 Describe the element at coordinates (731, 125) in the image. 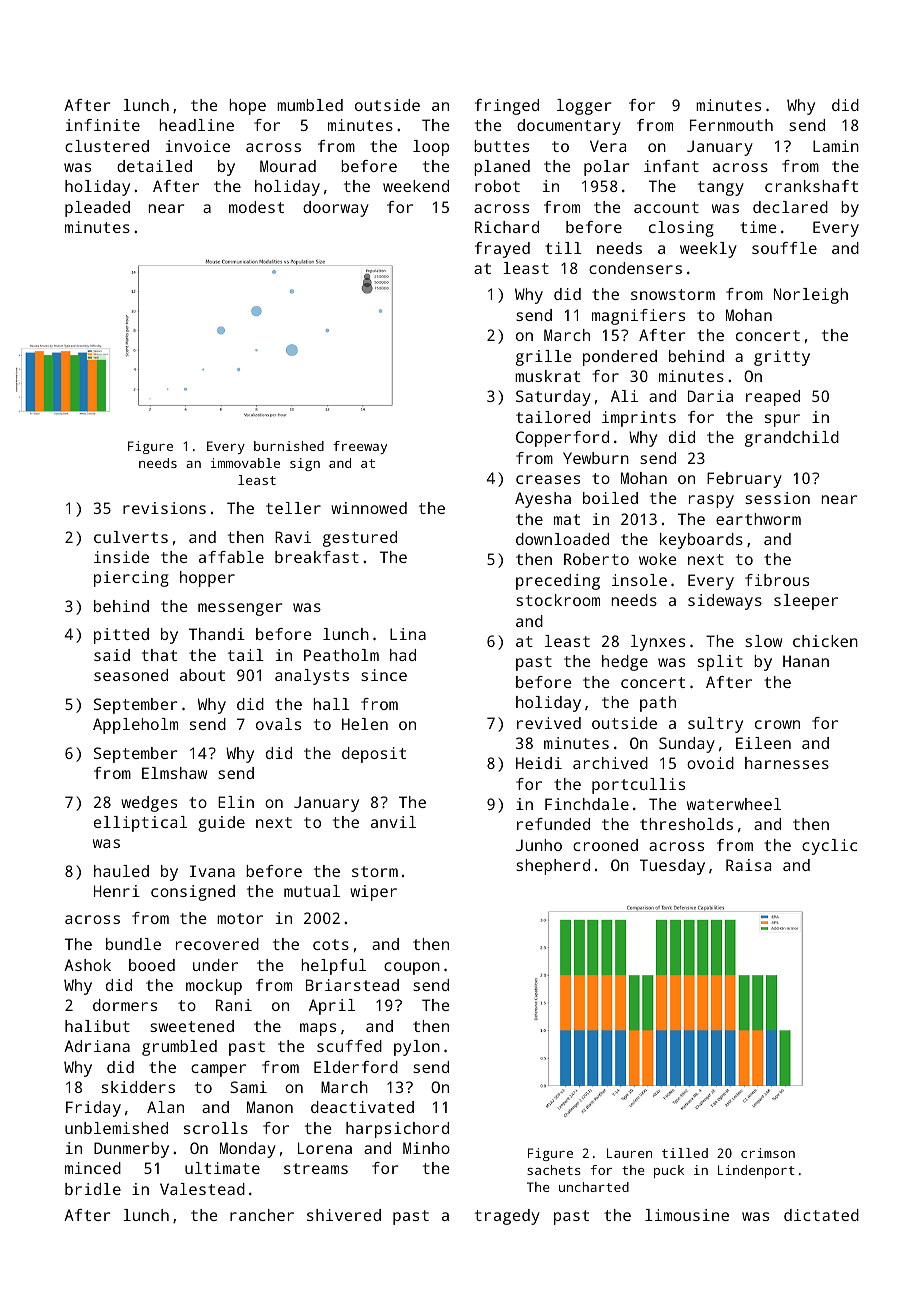

I see `Fernmouth` at that location.
